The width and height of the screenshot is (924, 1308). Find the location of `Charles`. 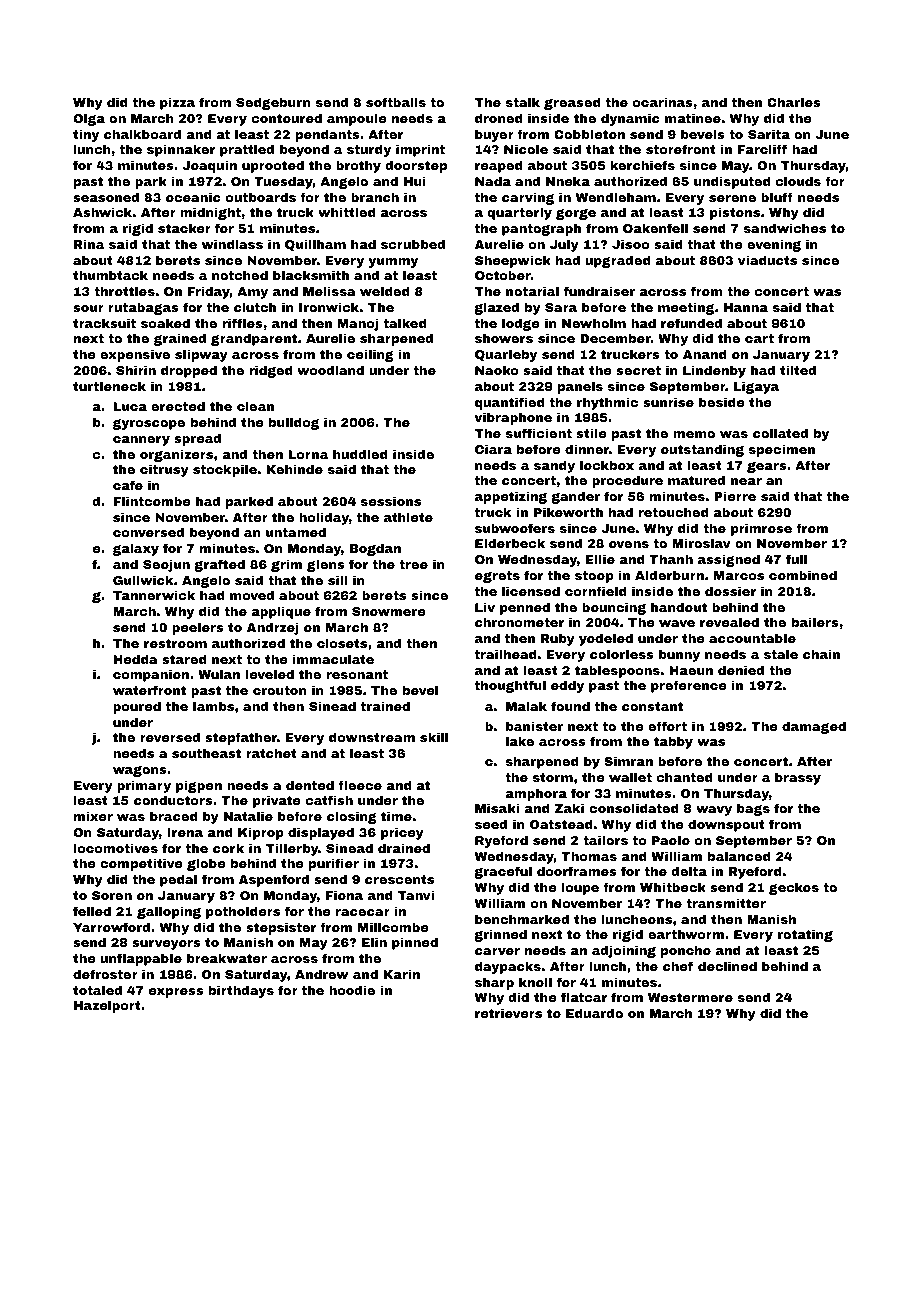

Charles is located at coordinates (794, 102).
